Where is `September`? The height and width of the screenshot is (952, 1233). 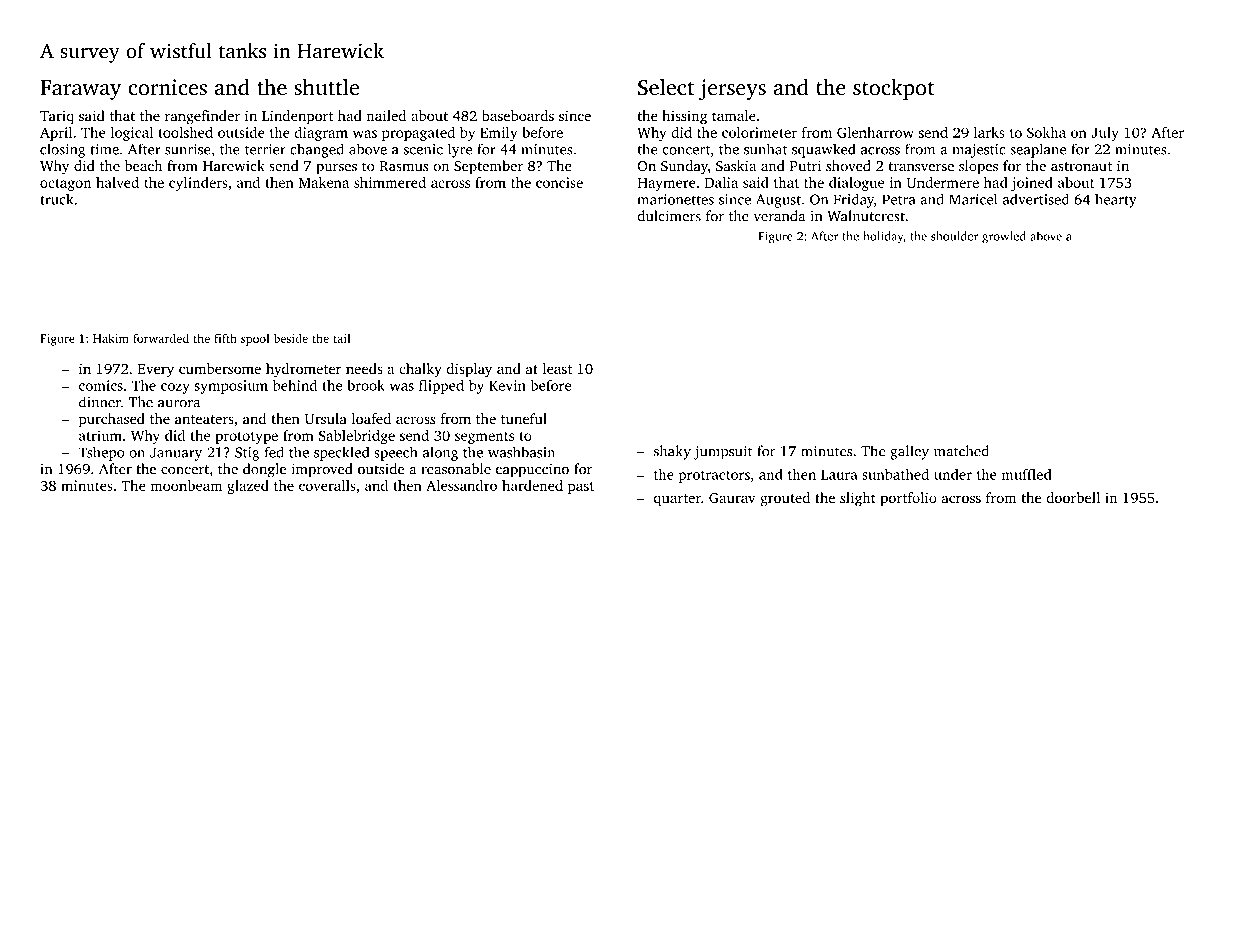 September is located at coordinates (488, 167).
